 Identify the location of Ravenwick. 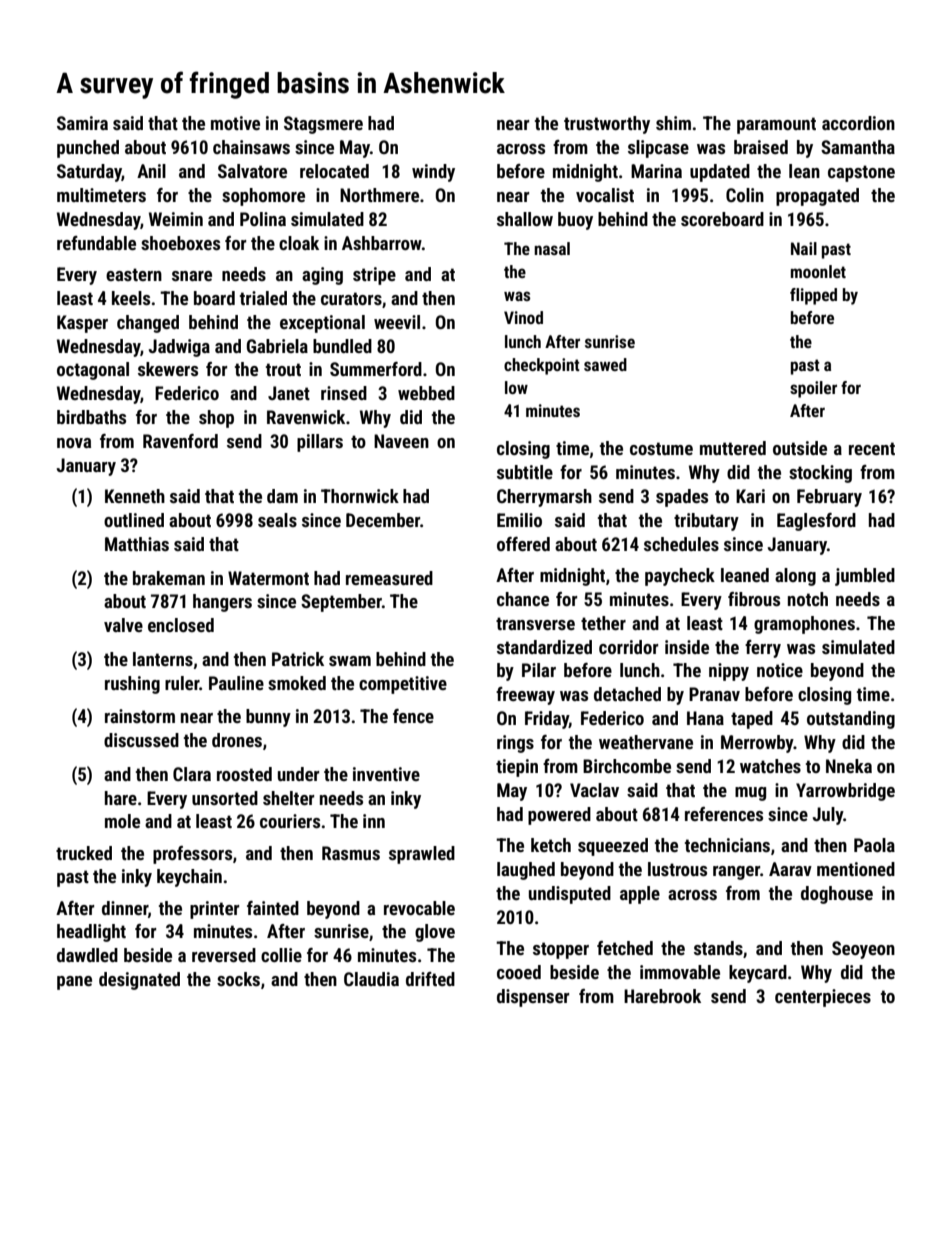
(306, 417).
